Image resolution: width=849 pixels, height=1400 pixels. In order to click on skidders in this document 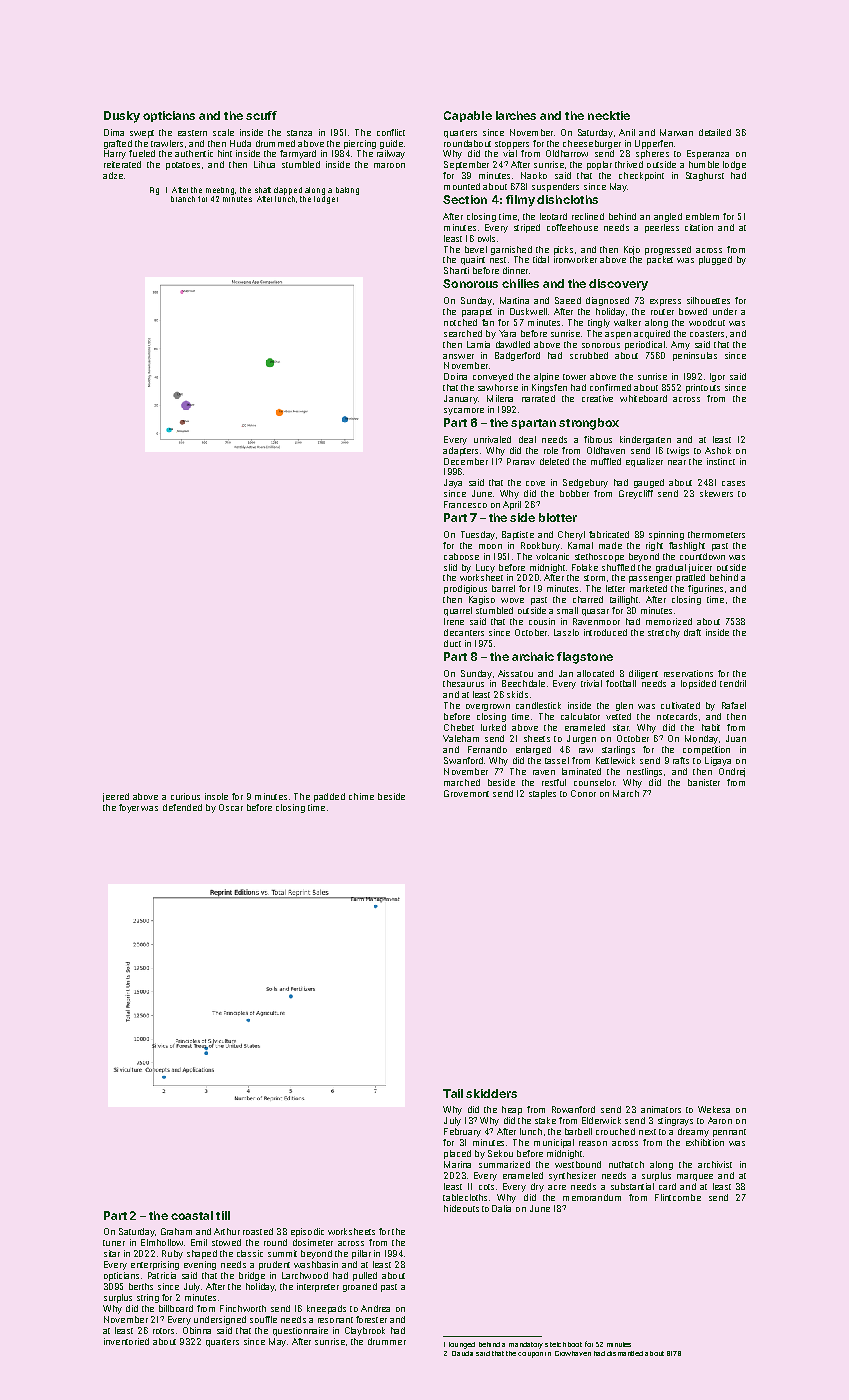, I will do `click(491, 1093)`.
